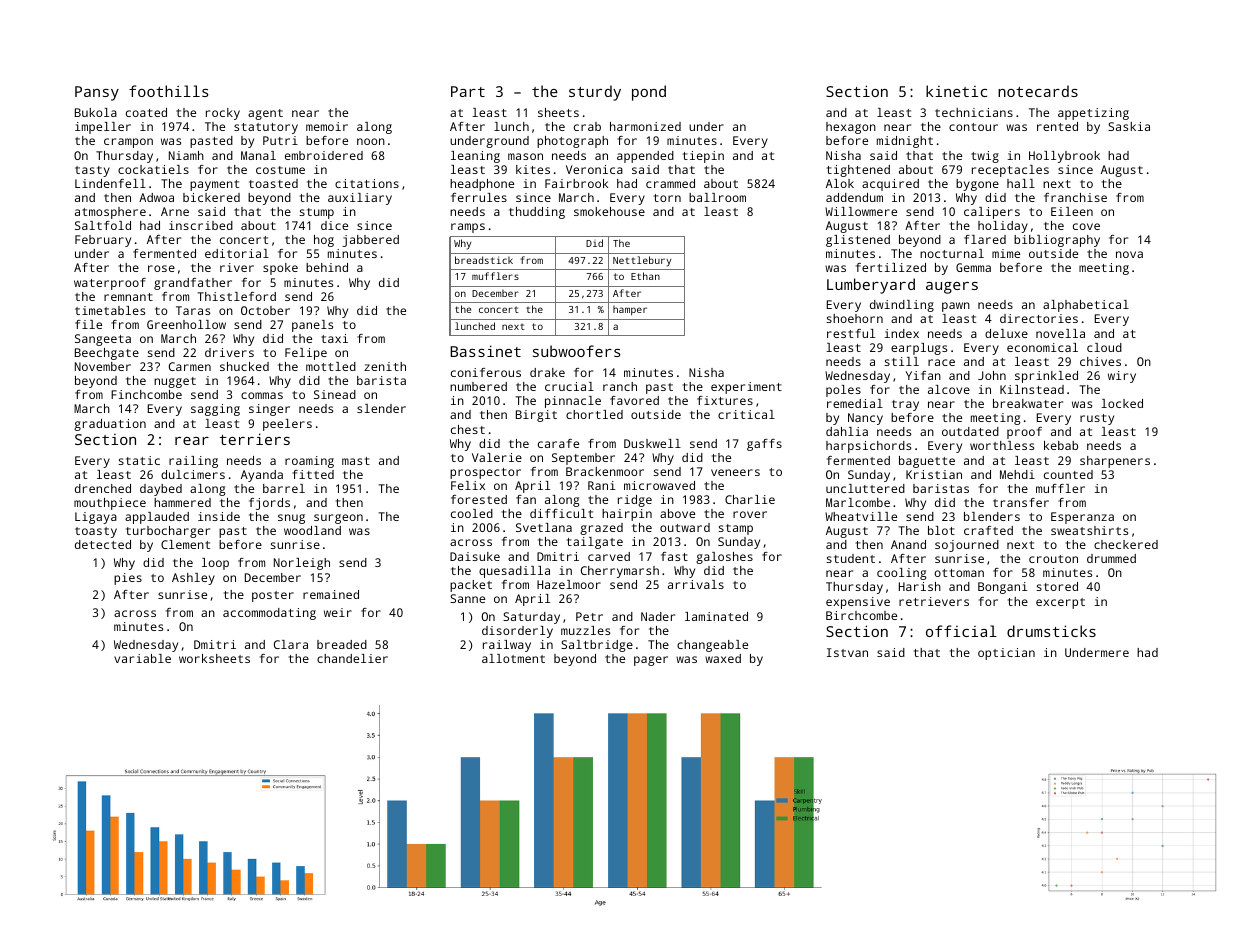  Describe the element at coordinates (1064, 157) in the screenshot. I see `Hollybrook` at that location.
